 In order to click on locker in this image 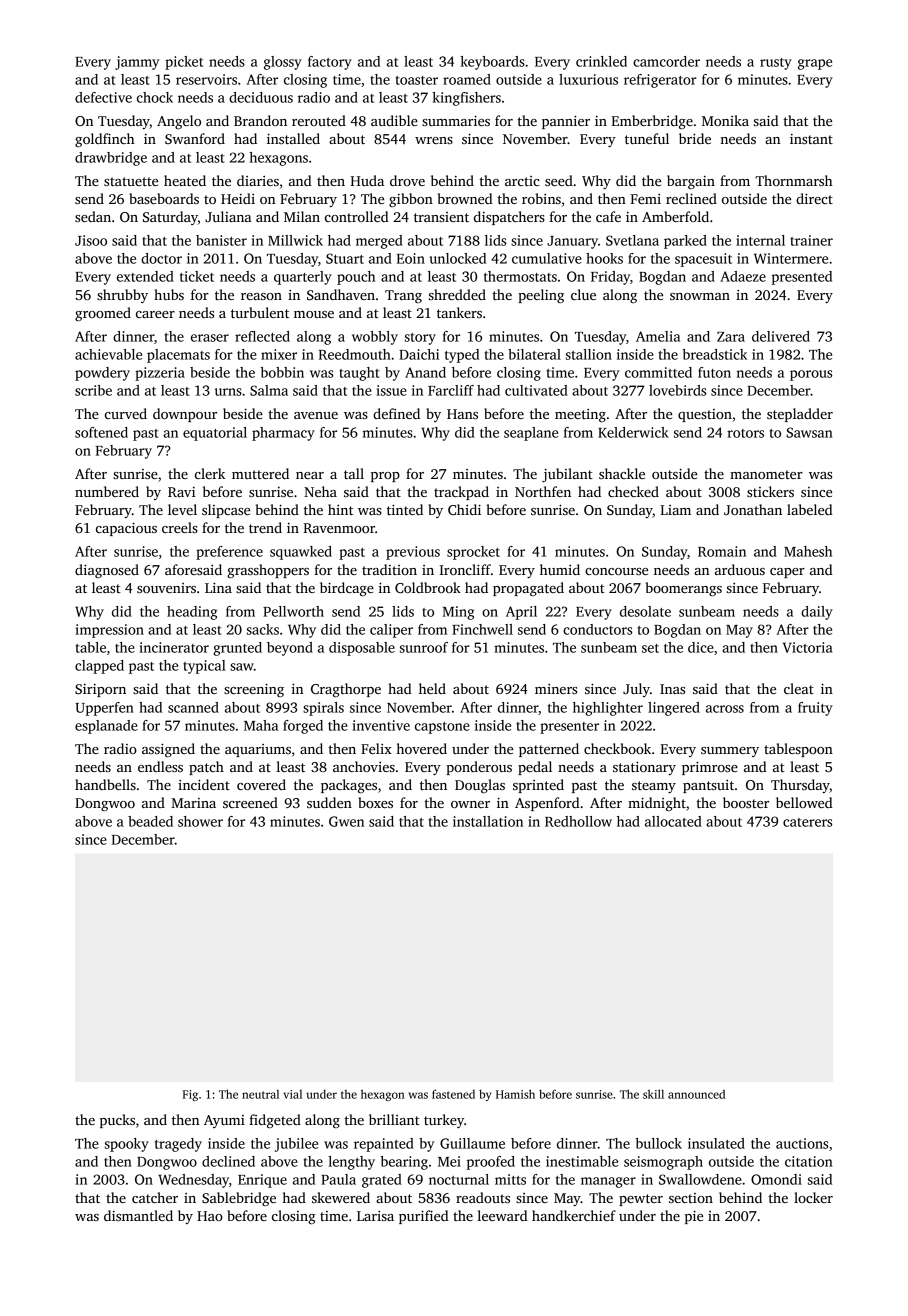, I will do `click(813, 1197)`.
